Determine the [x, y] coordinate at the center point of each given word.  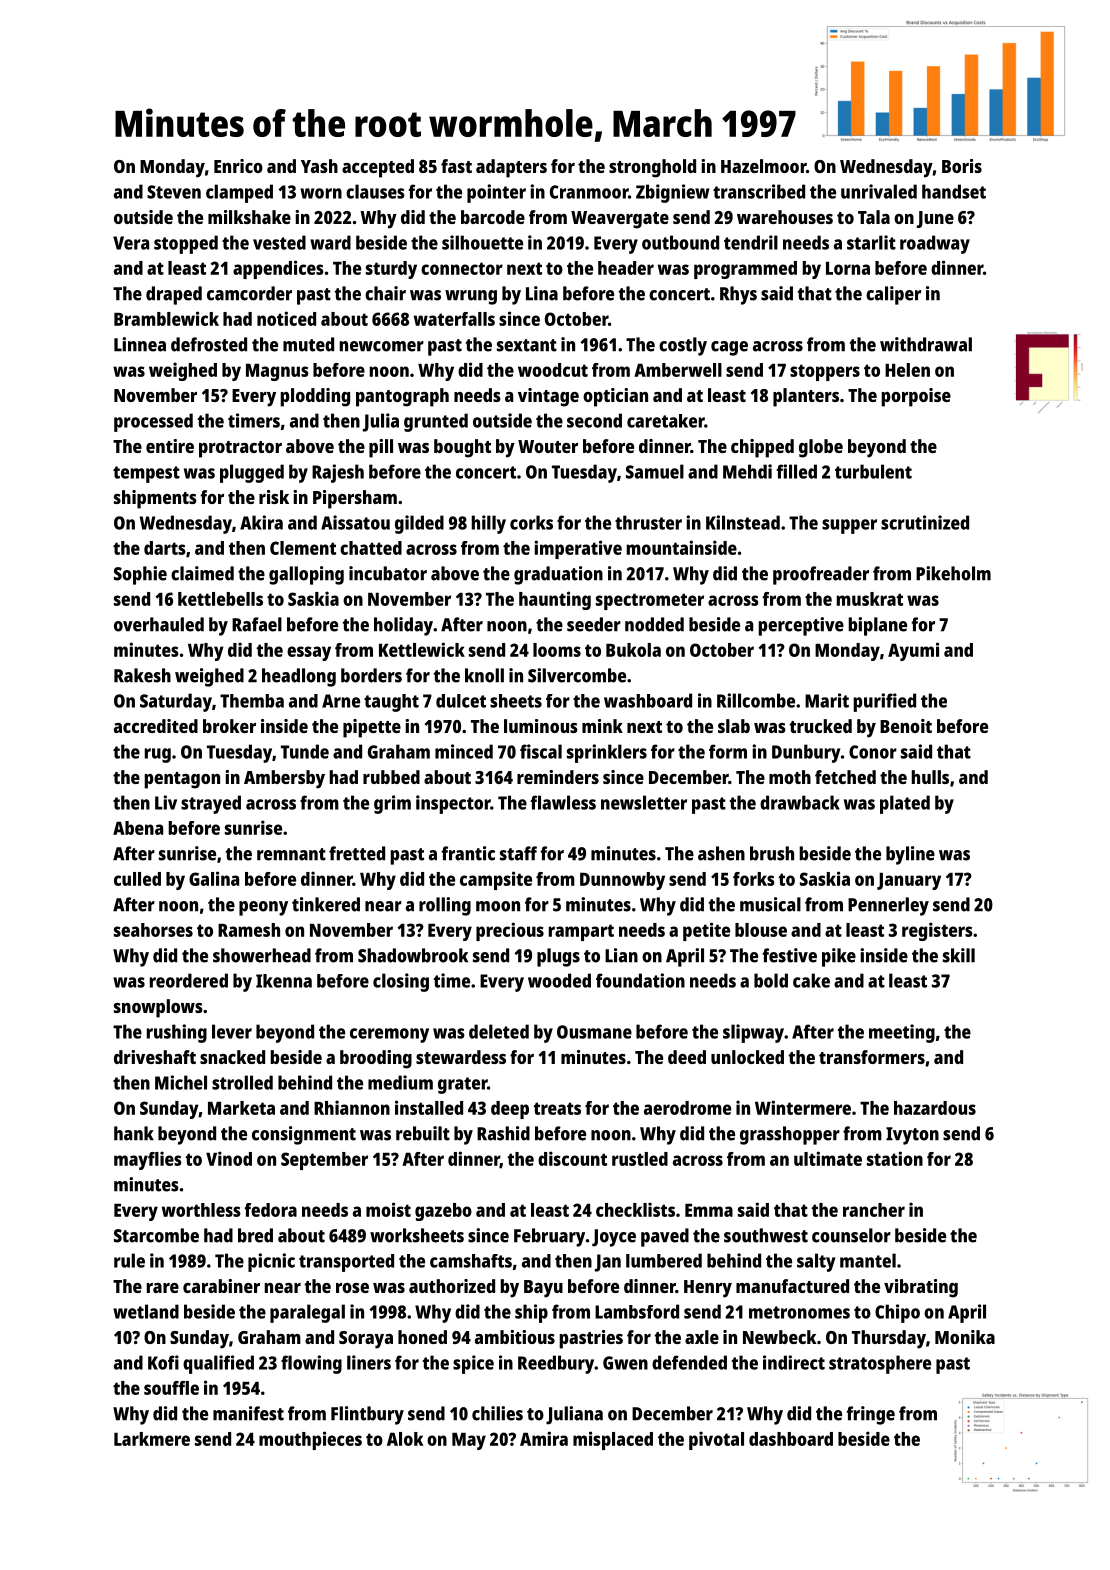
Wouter [548, 446]
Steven [174, 192]
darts [165, 548]
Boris [962, 166]
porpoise [916, 397]
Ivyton [912, 1136]
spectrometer [650, 601]
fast [456, 166]
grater [462, 1085]
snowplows [158, 1008]
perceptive [801, 626]
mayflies [148, 1160]
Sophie [140, 575]
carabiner [221, 1286]
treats [557, 1108]
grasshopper [790, 1135]
